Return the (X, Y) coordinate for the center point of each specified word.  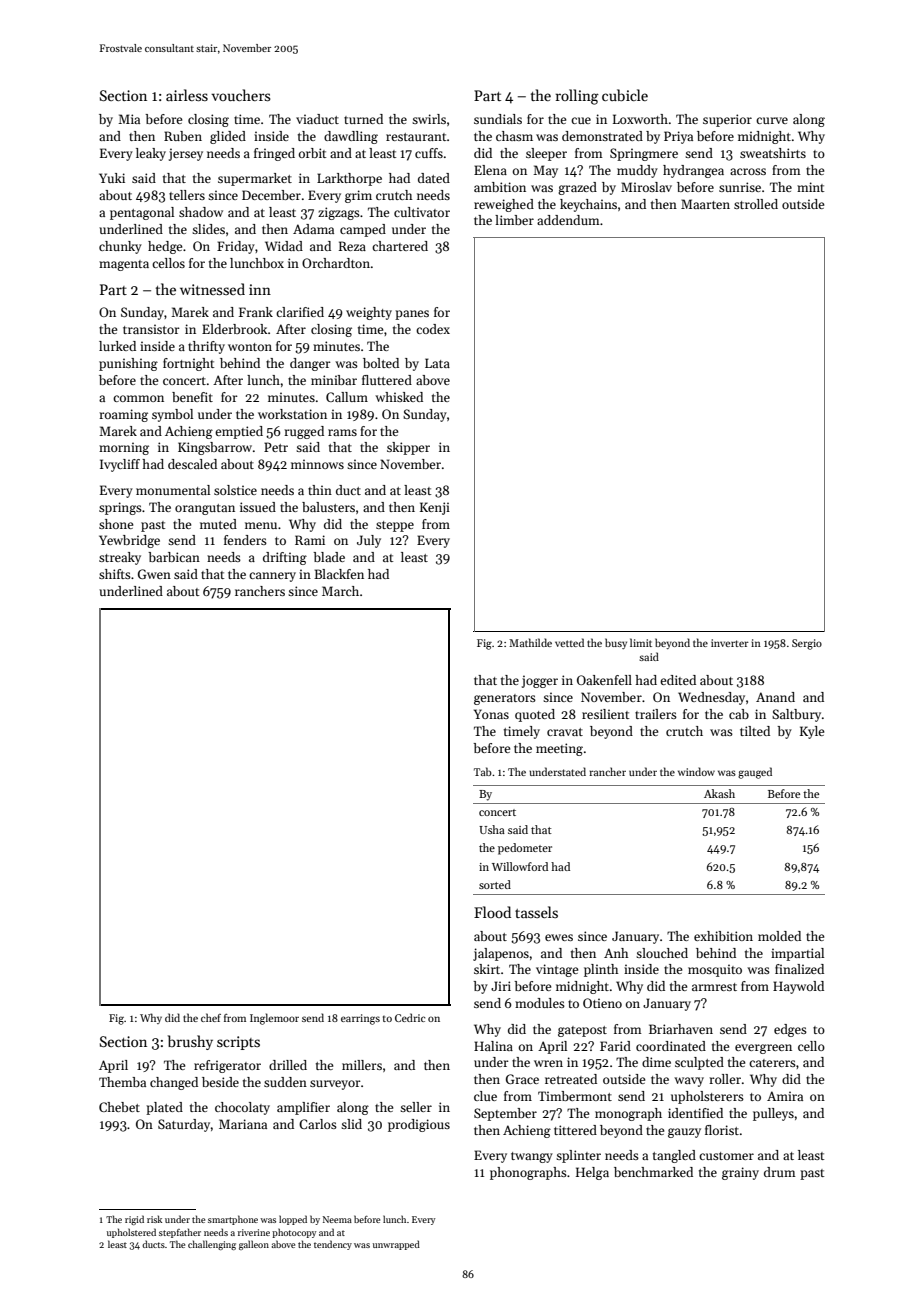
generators (505, 699)
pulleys (773, 1114)
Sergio (807, 644)
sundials (498, 119)
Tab (483, 771)
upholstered (131, 1233)
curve (772, 120)
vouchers (241, 95)
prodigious (419, 1125)
